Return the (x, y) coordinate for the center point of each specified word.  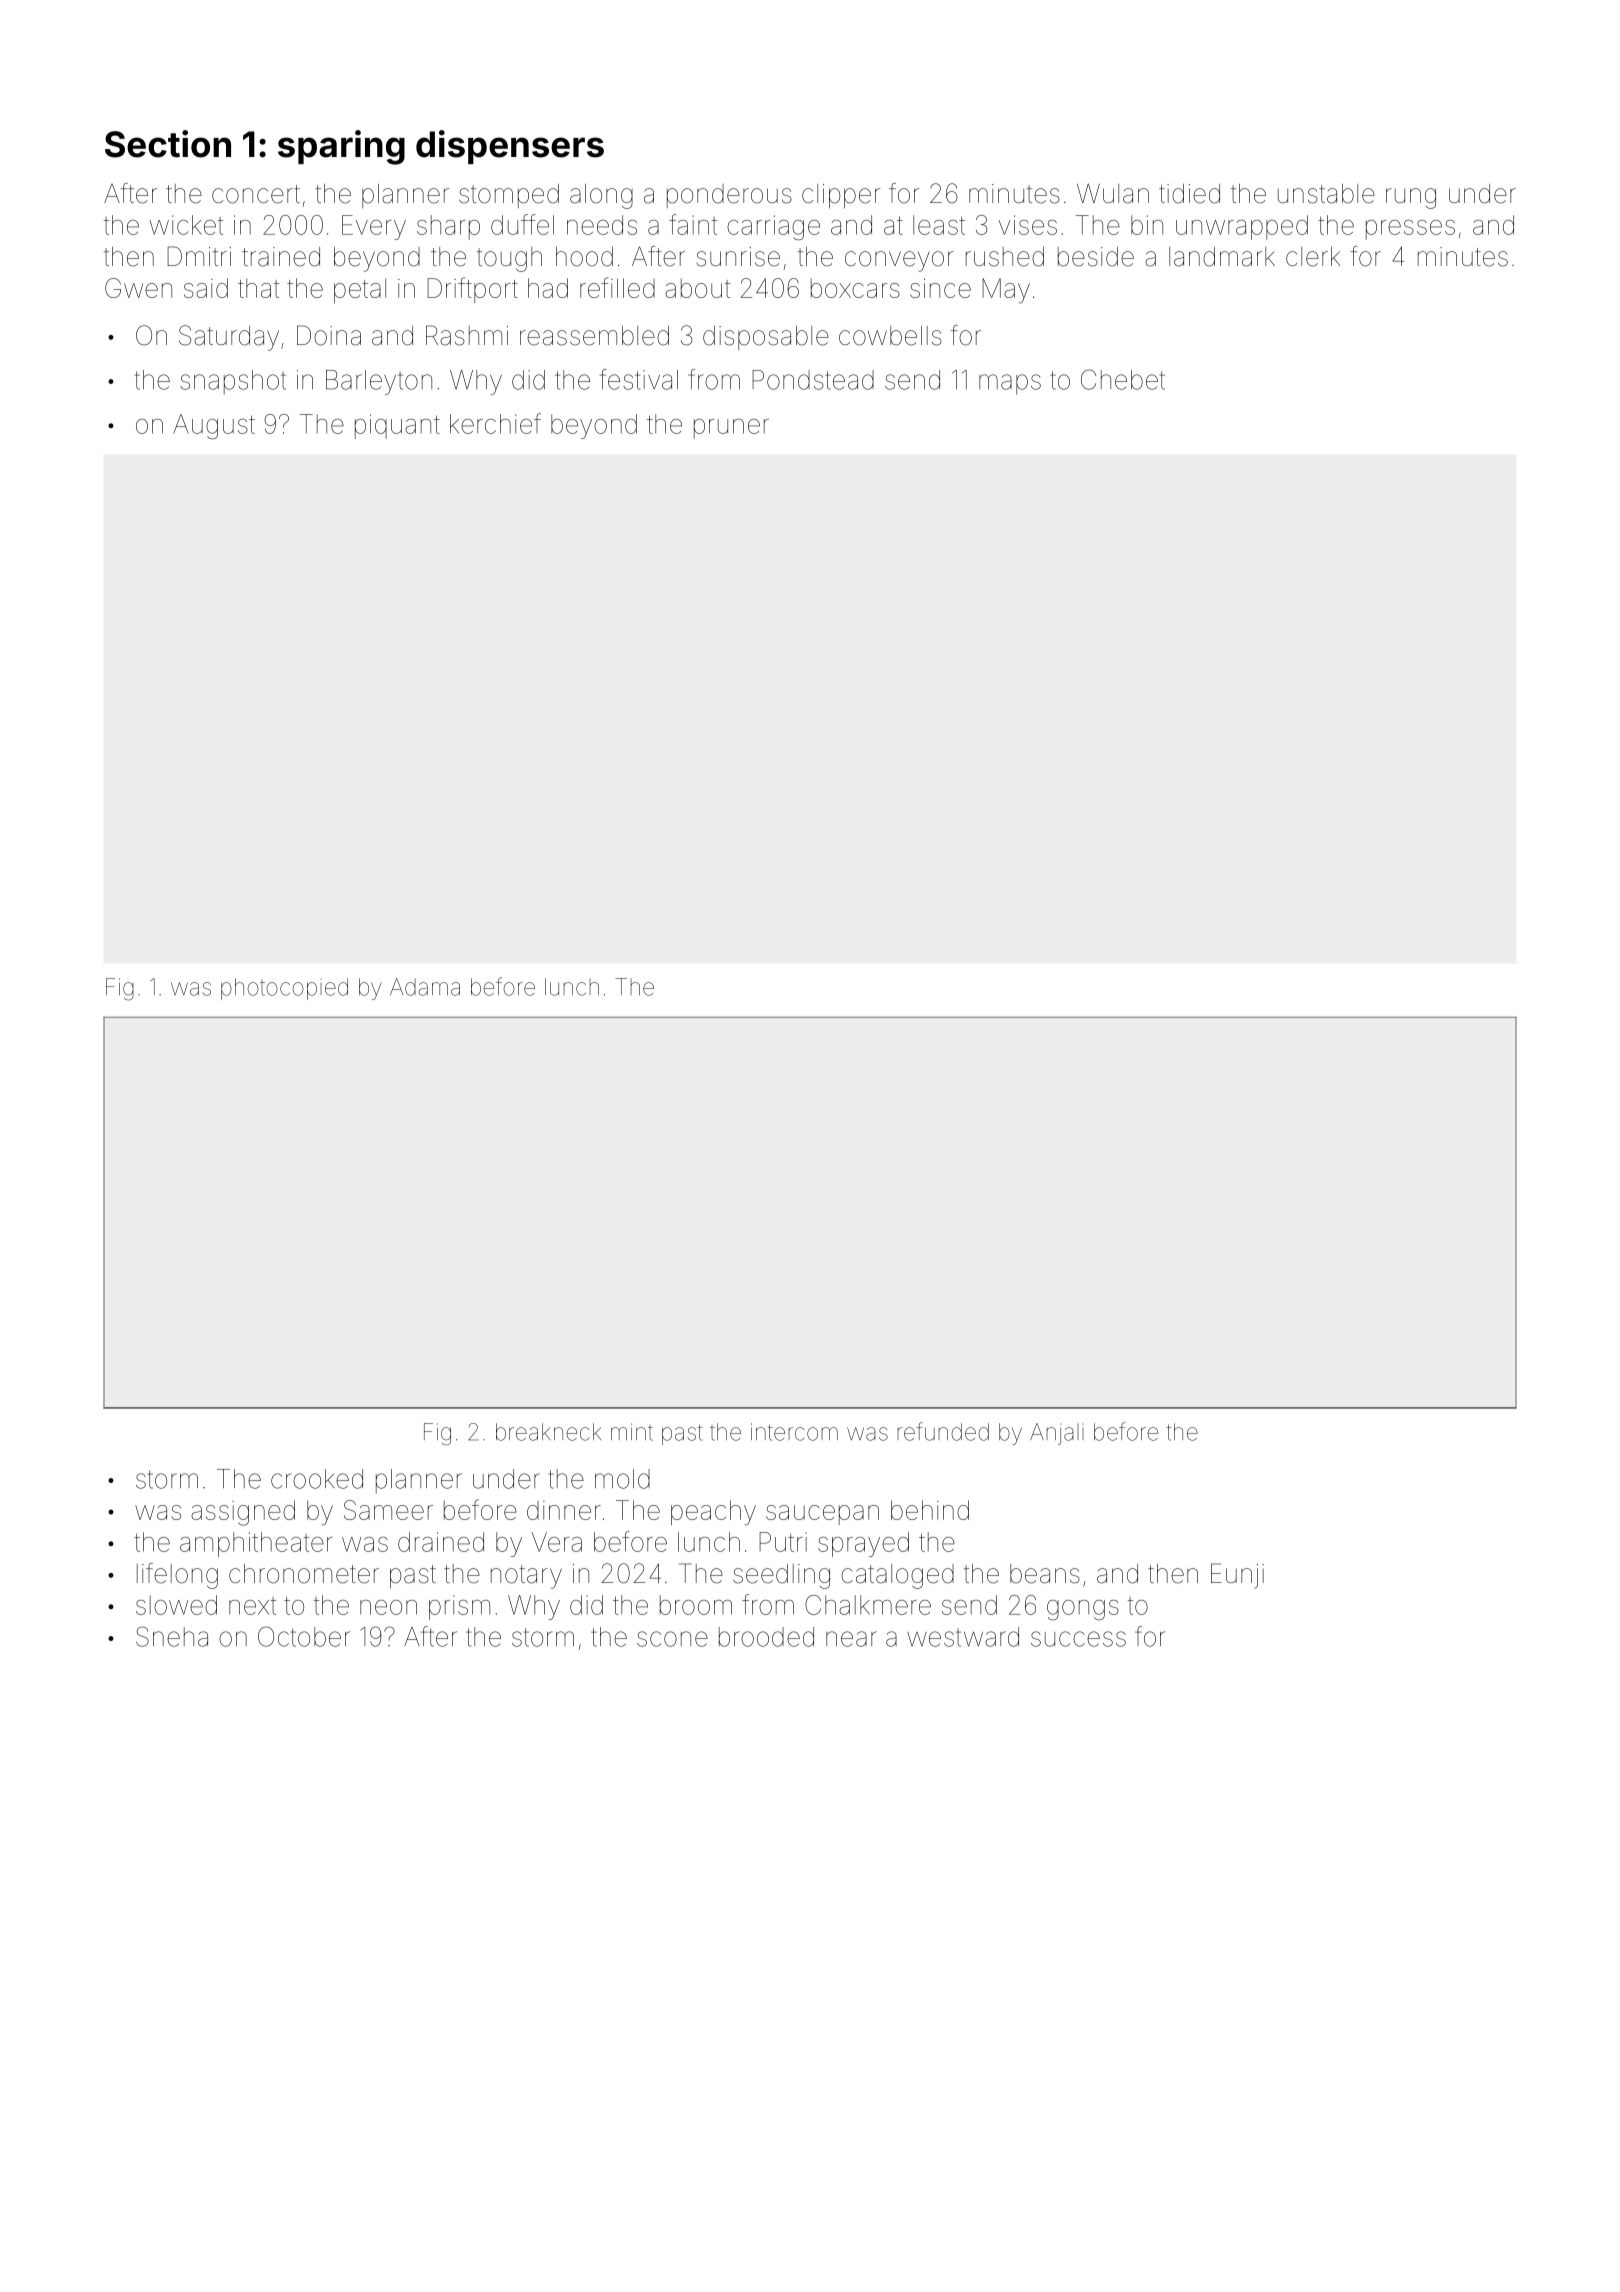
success (1078, 1639)
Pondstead (813, 380)
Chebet (1123, 379)
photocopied (284, 989)
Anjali (1057, 1434)
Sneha (172, 1636)
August (214, 426)
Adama (425, 987)
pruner (731, 429)
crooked (317, 1479)
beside (1096, 257)
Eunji (1237, 1576)
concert (256, 194)
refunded (943, 1431)
